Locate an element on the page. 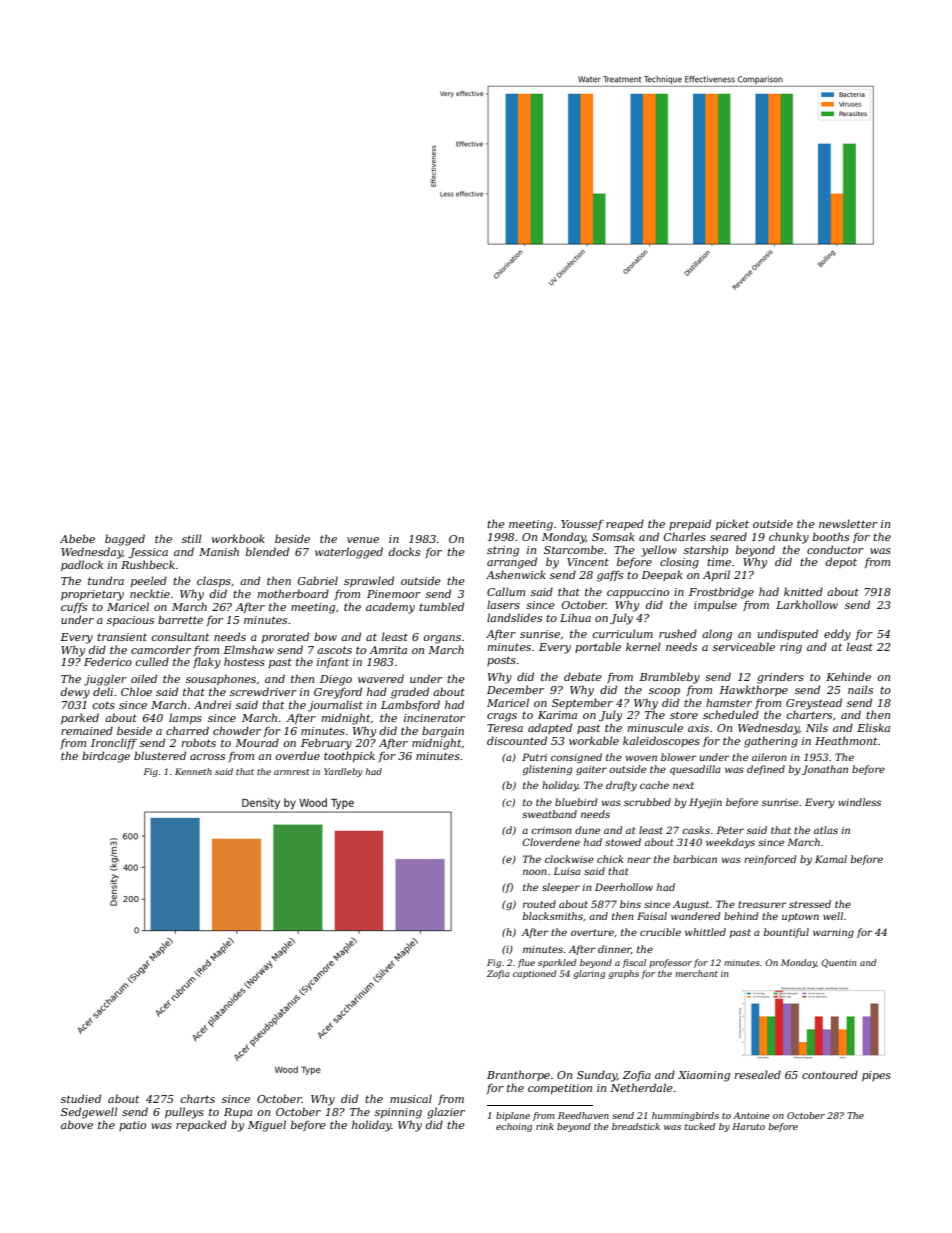 This image has height=1233, width=952. Rupa is located at coordinates (238, 1113).
